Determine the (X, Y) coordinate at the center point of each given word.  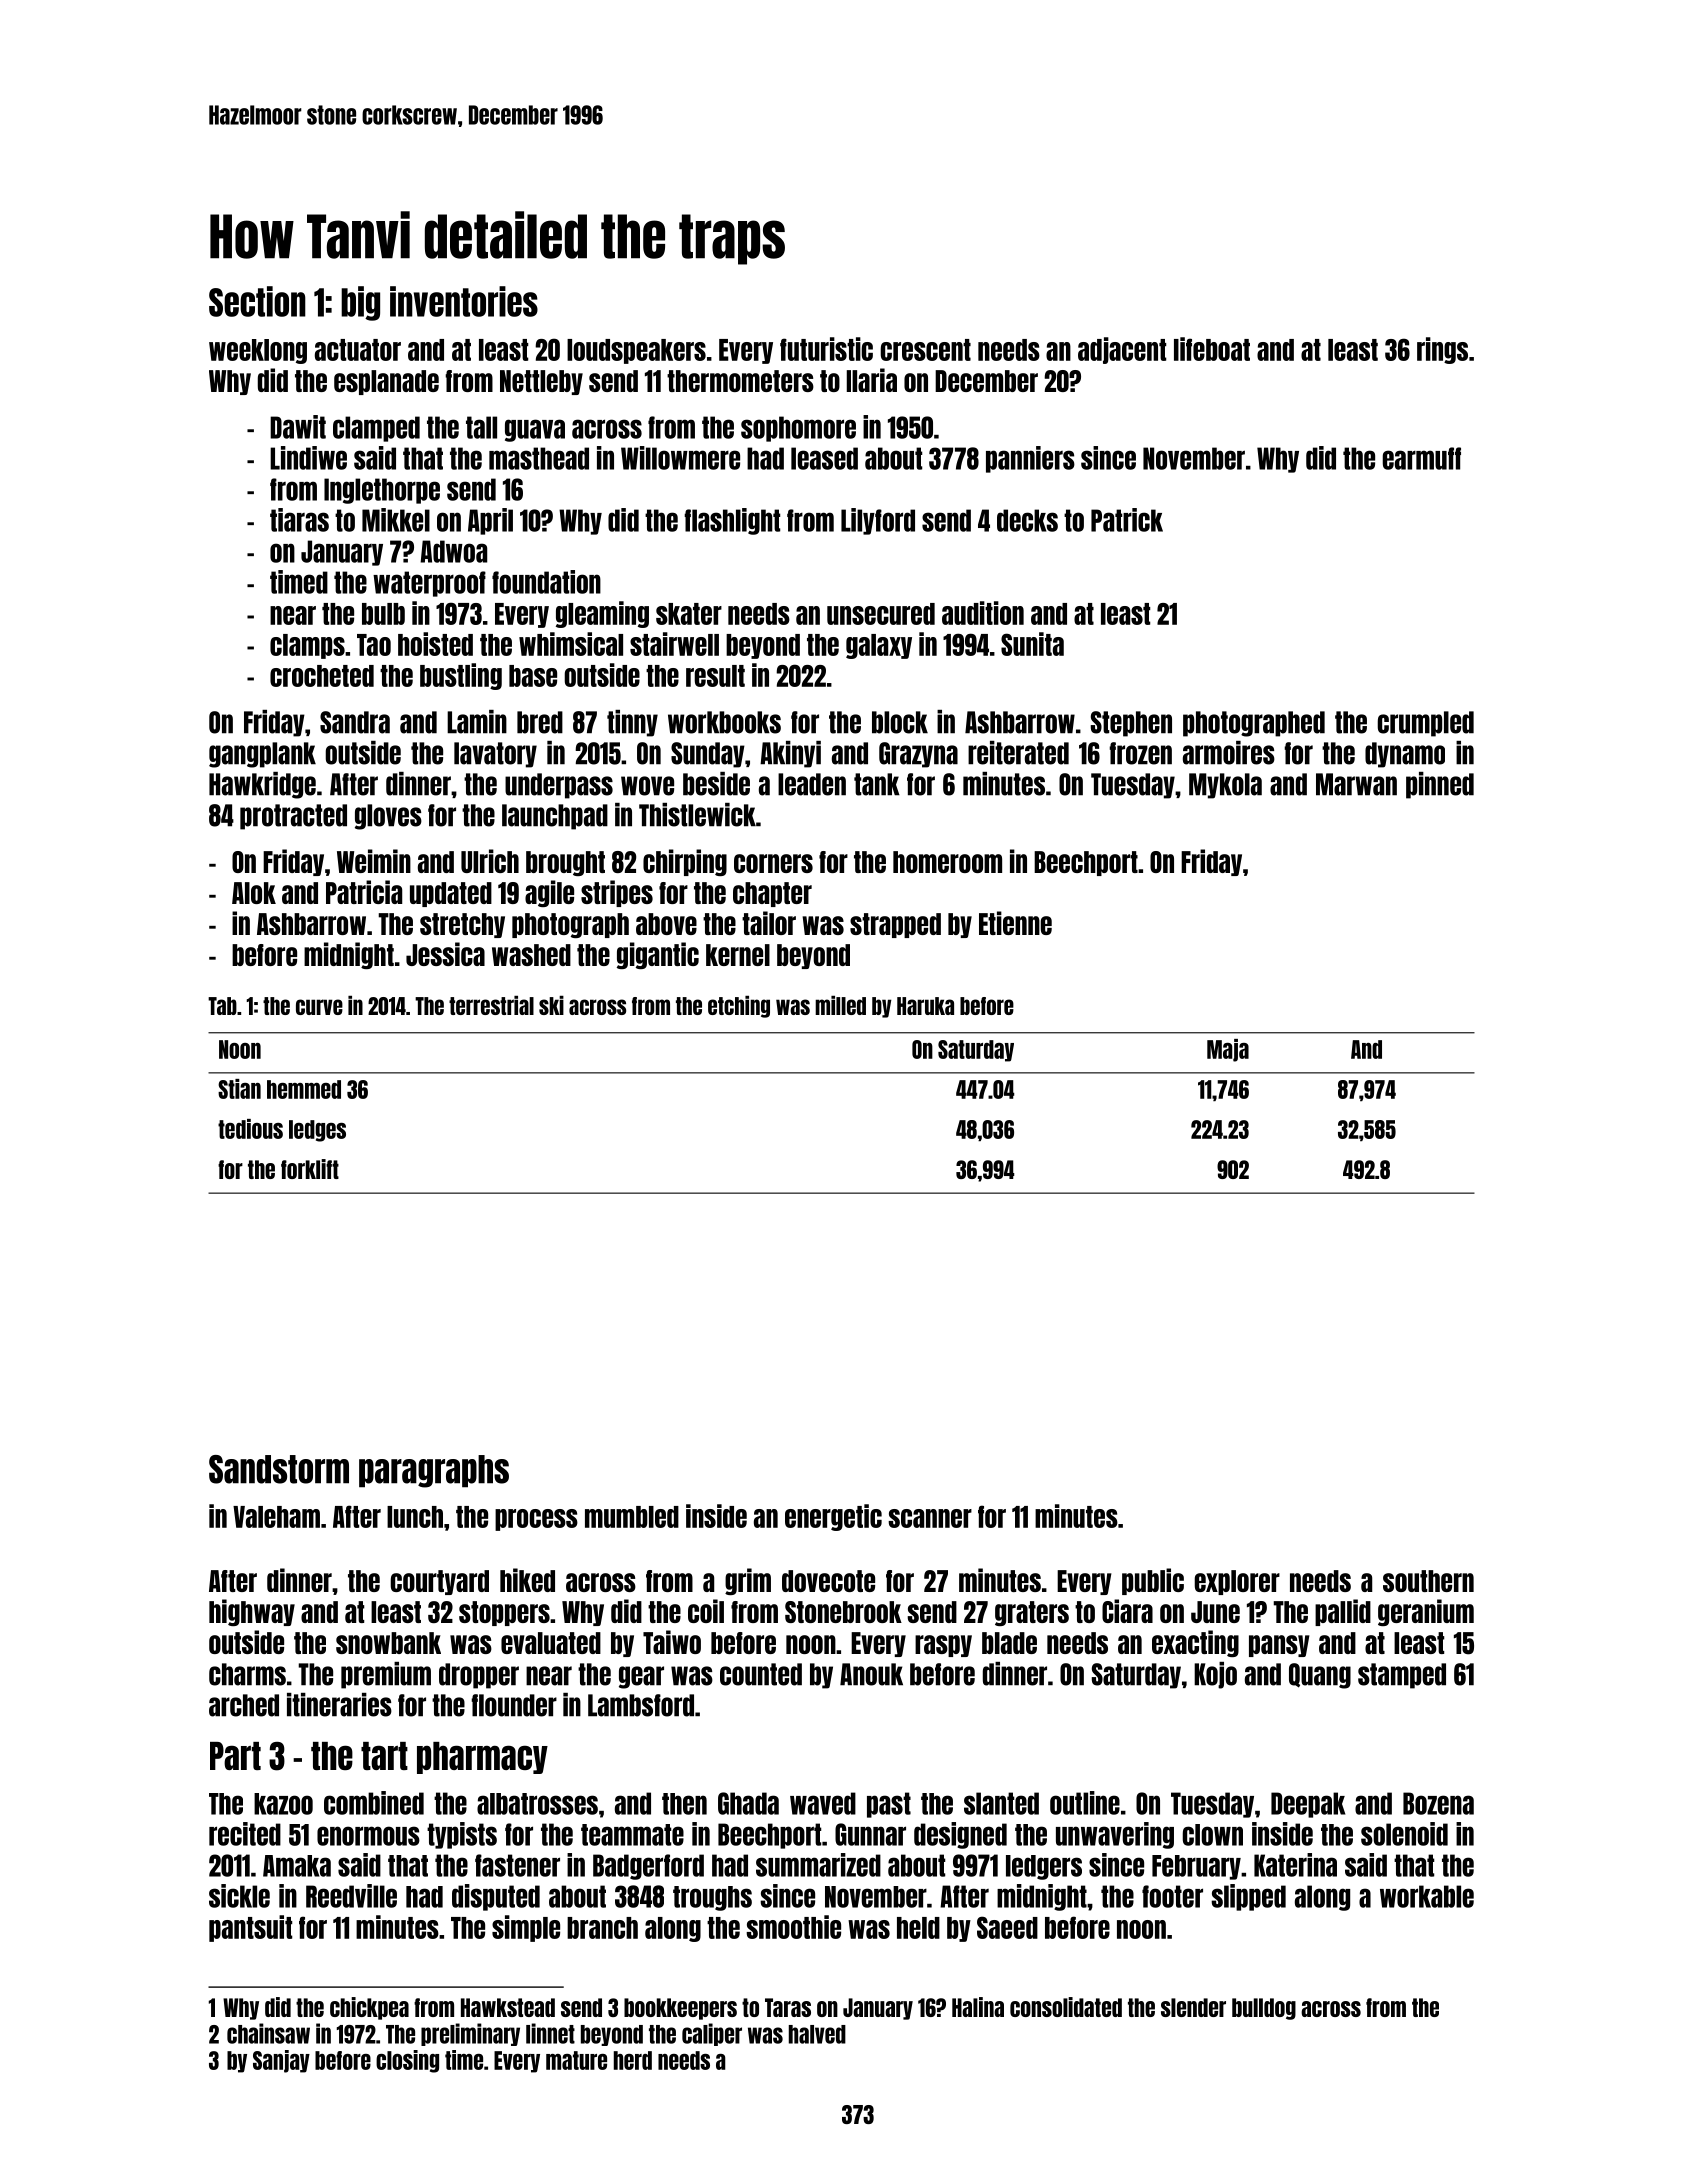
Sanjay (281, 2061)
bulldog (1264, 2009)
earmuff (1421, 458)
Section (257, 301)
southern (1428, 1581)
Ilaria (872, 380)
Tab (222, 1006)
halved (817, 2034)
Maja (1228, 1050)
